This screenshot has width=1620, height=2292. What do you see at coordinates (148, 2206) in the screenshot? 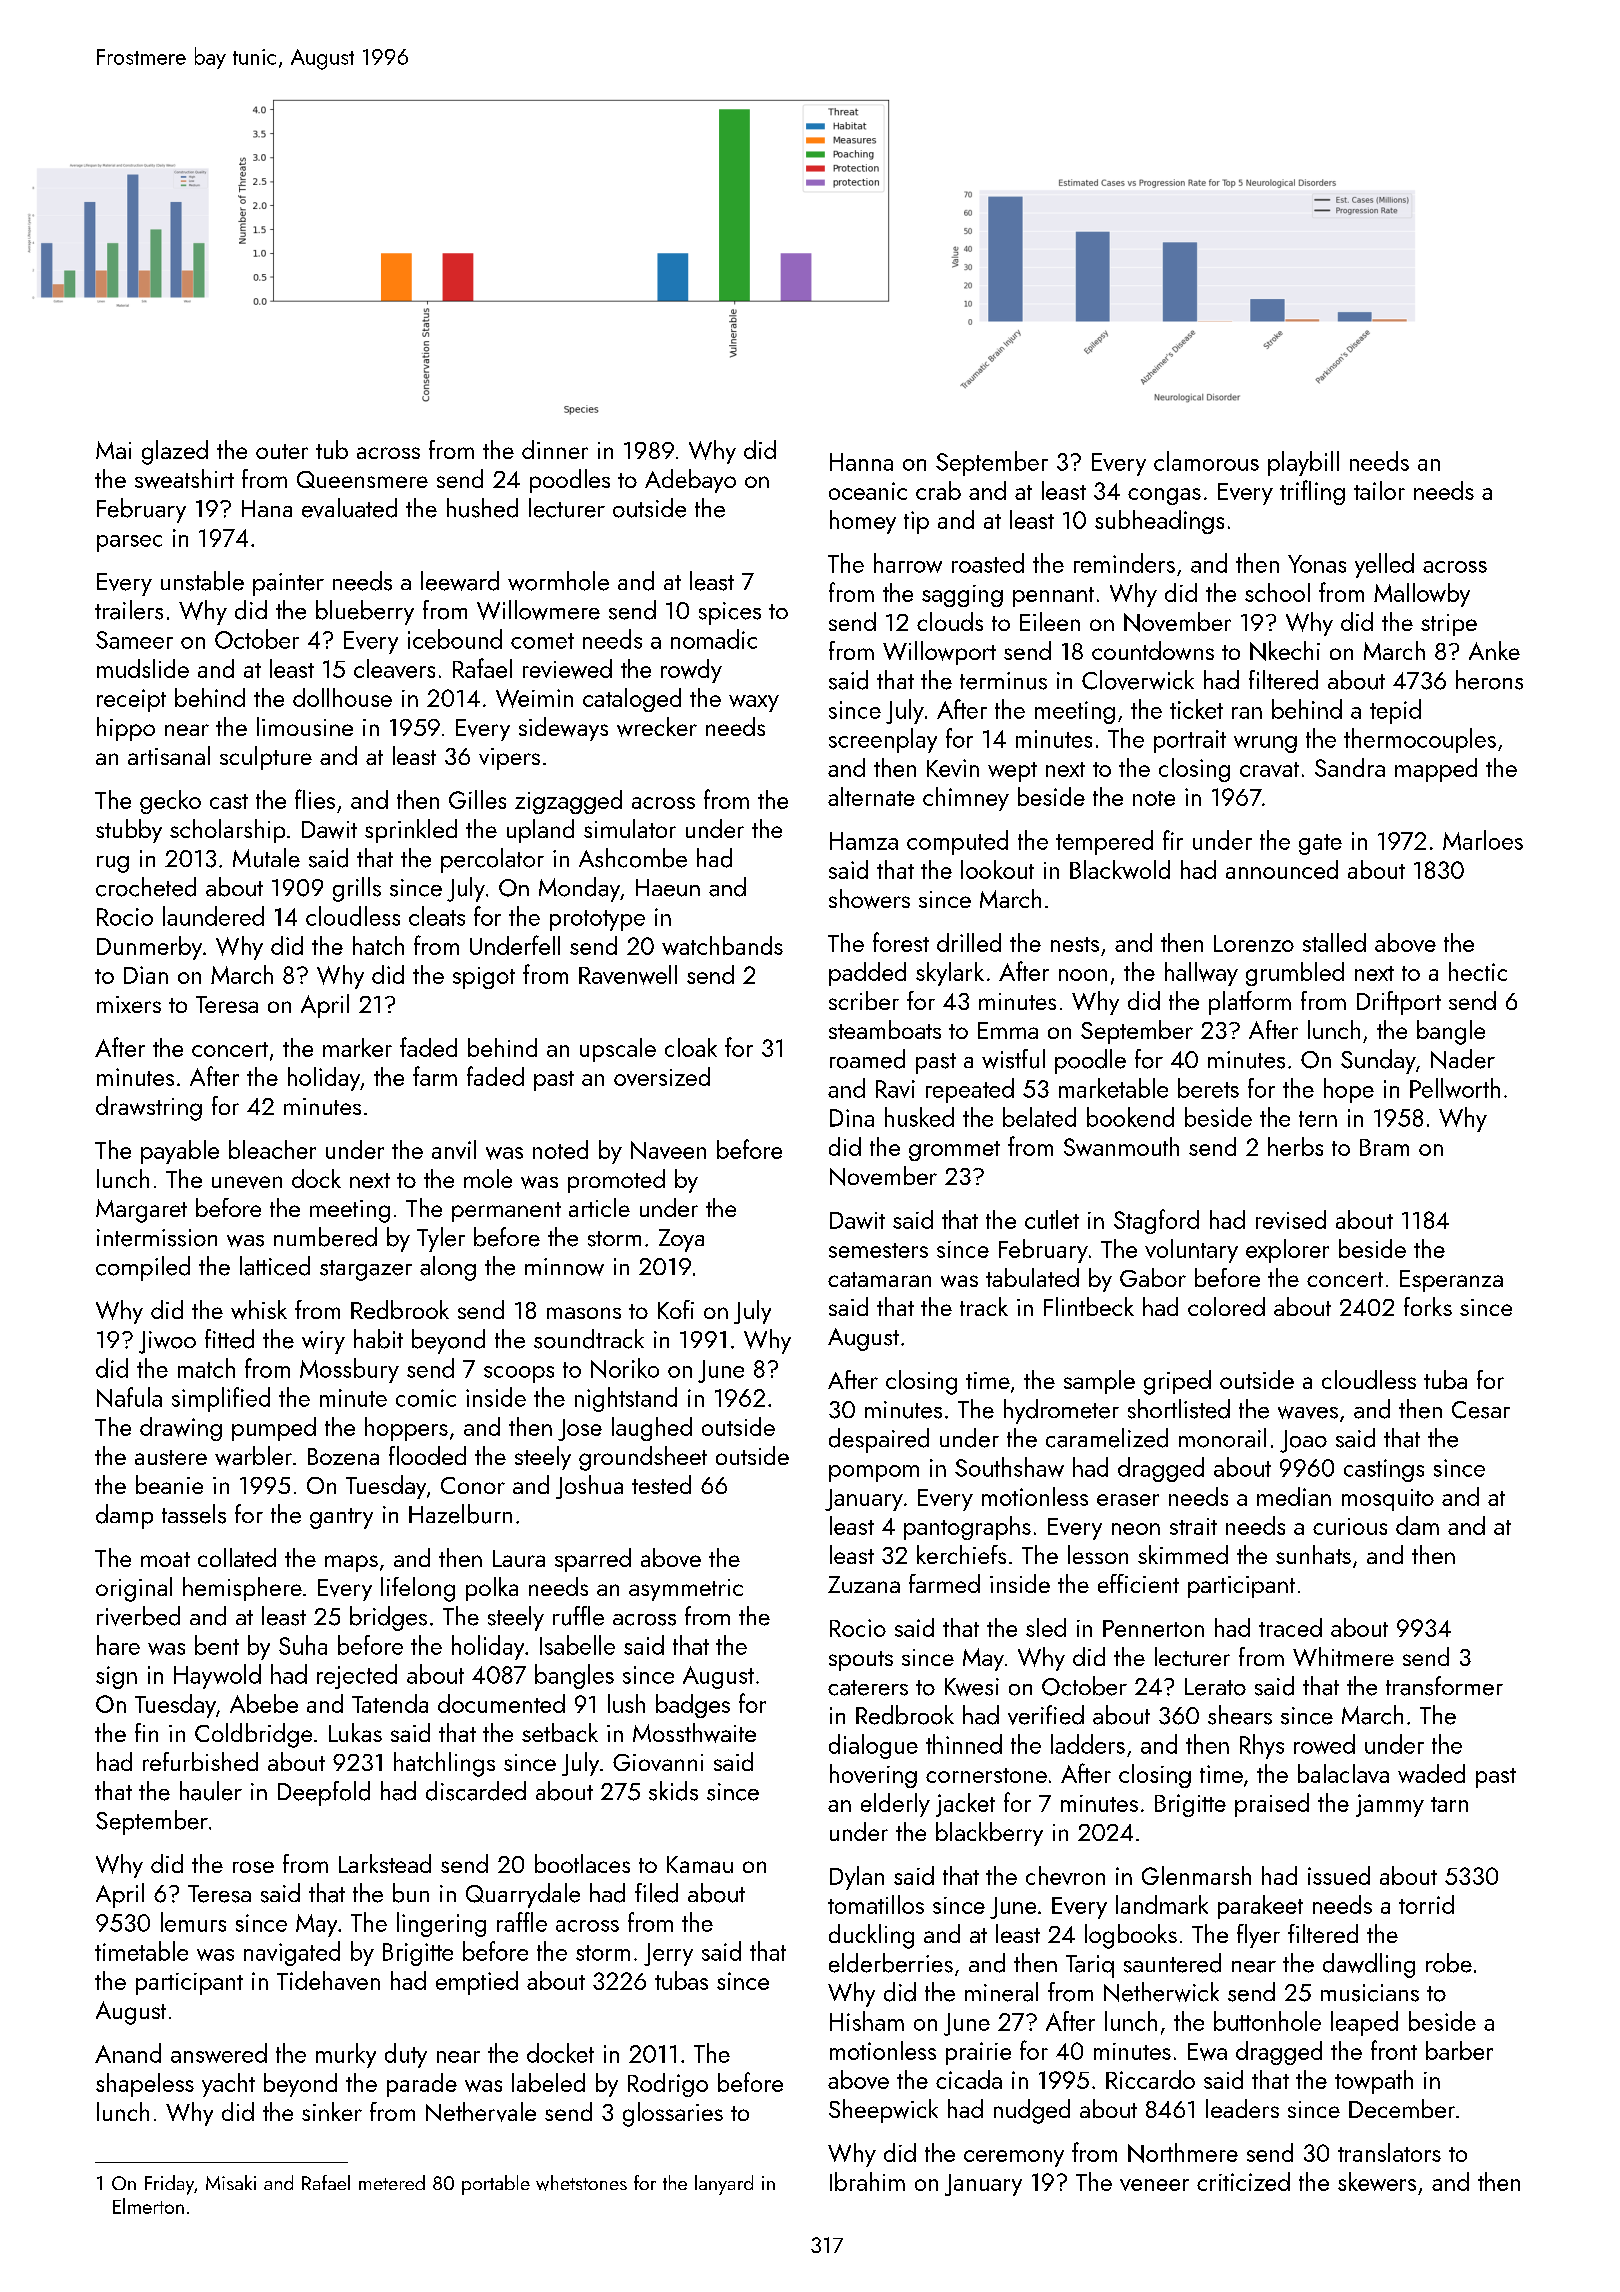
I see `Elmerton` at bounding box center [148, 2206].
